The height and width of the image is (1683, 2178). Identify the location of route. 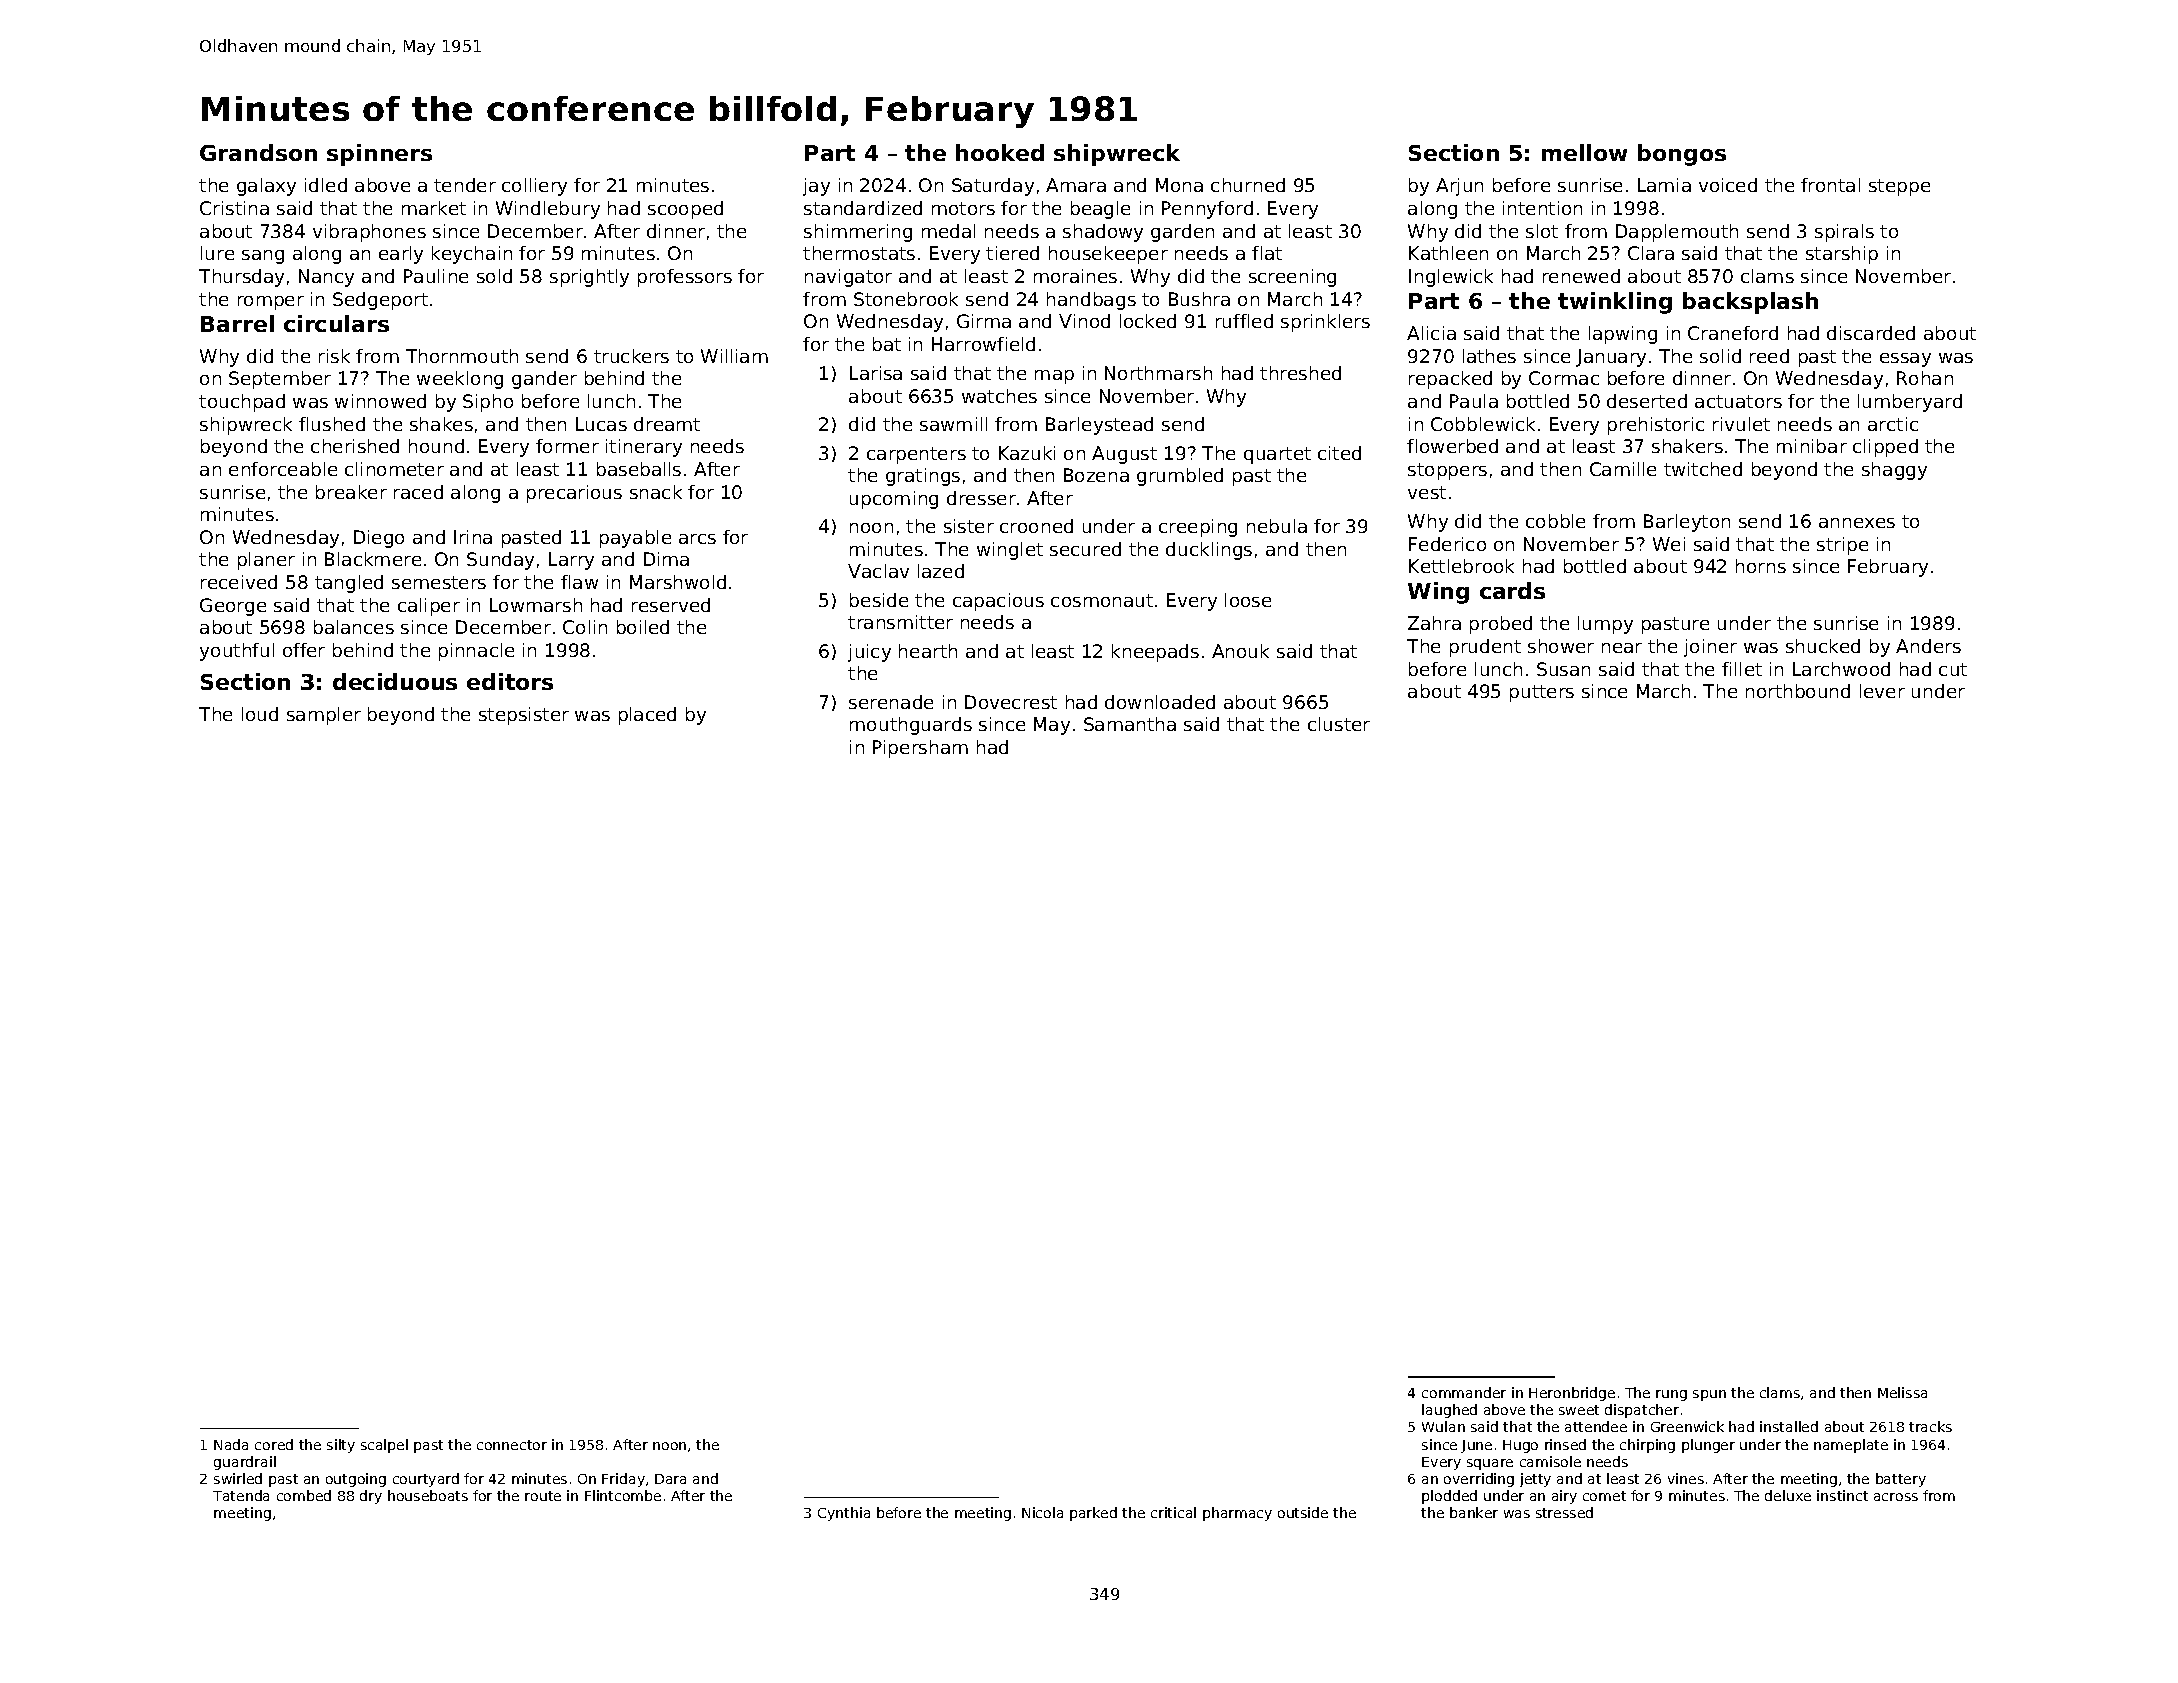
(543, 1496).
